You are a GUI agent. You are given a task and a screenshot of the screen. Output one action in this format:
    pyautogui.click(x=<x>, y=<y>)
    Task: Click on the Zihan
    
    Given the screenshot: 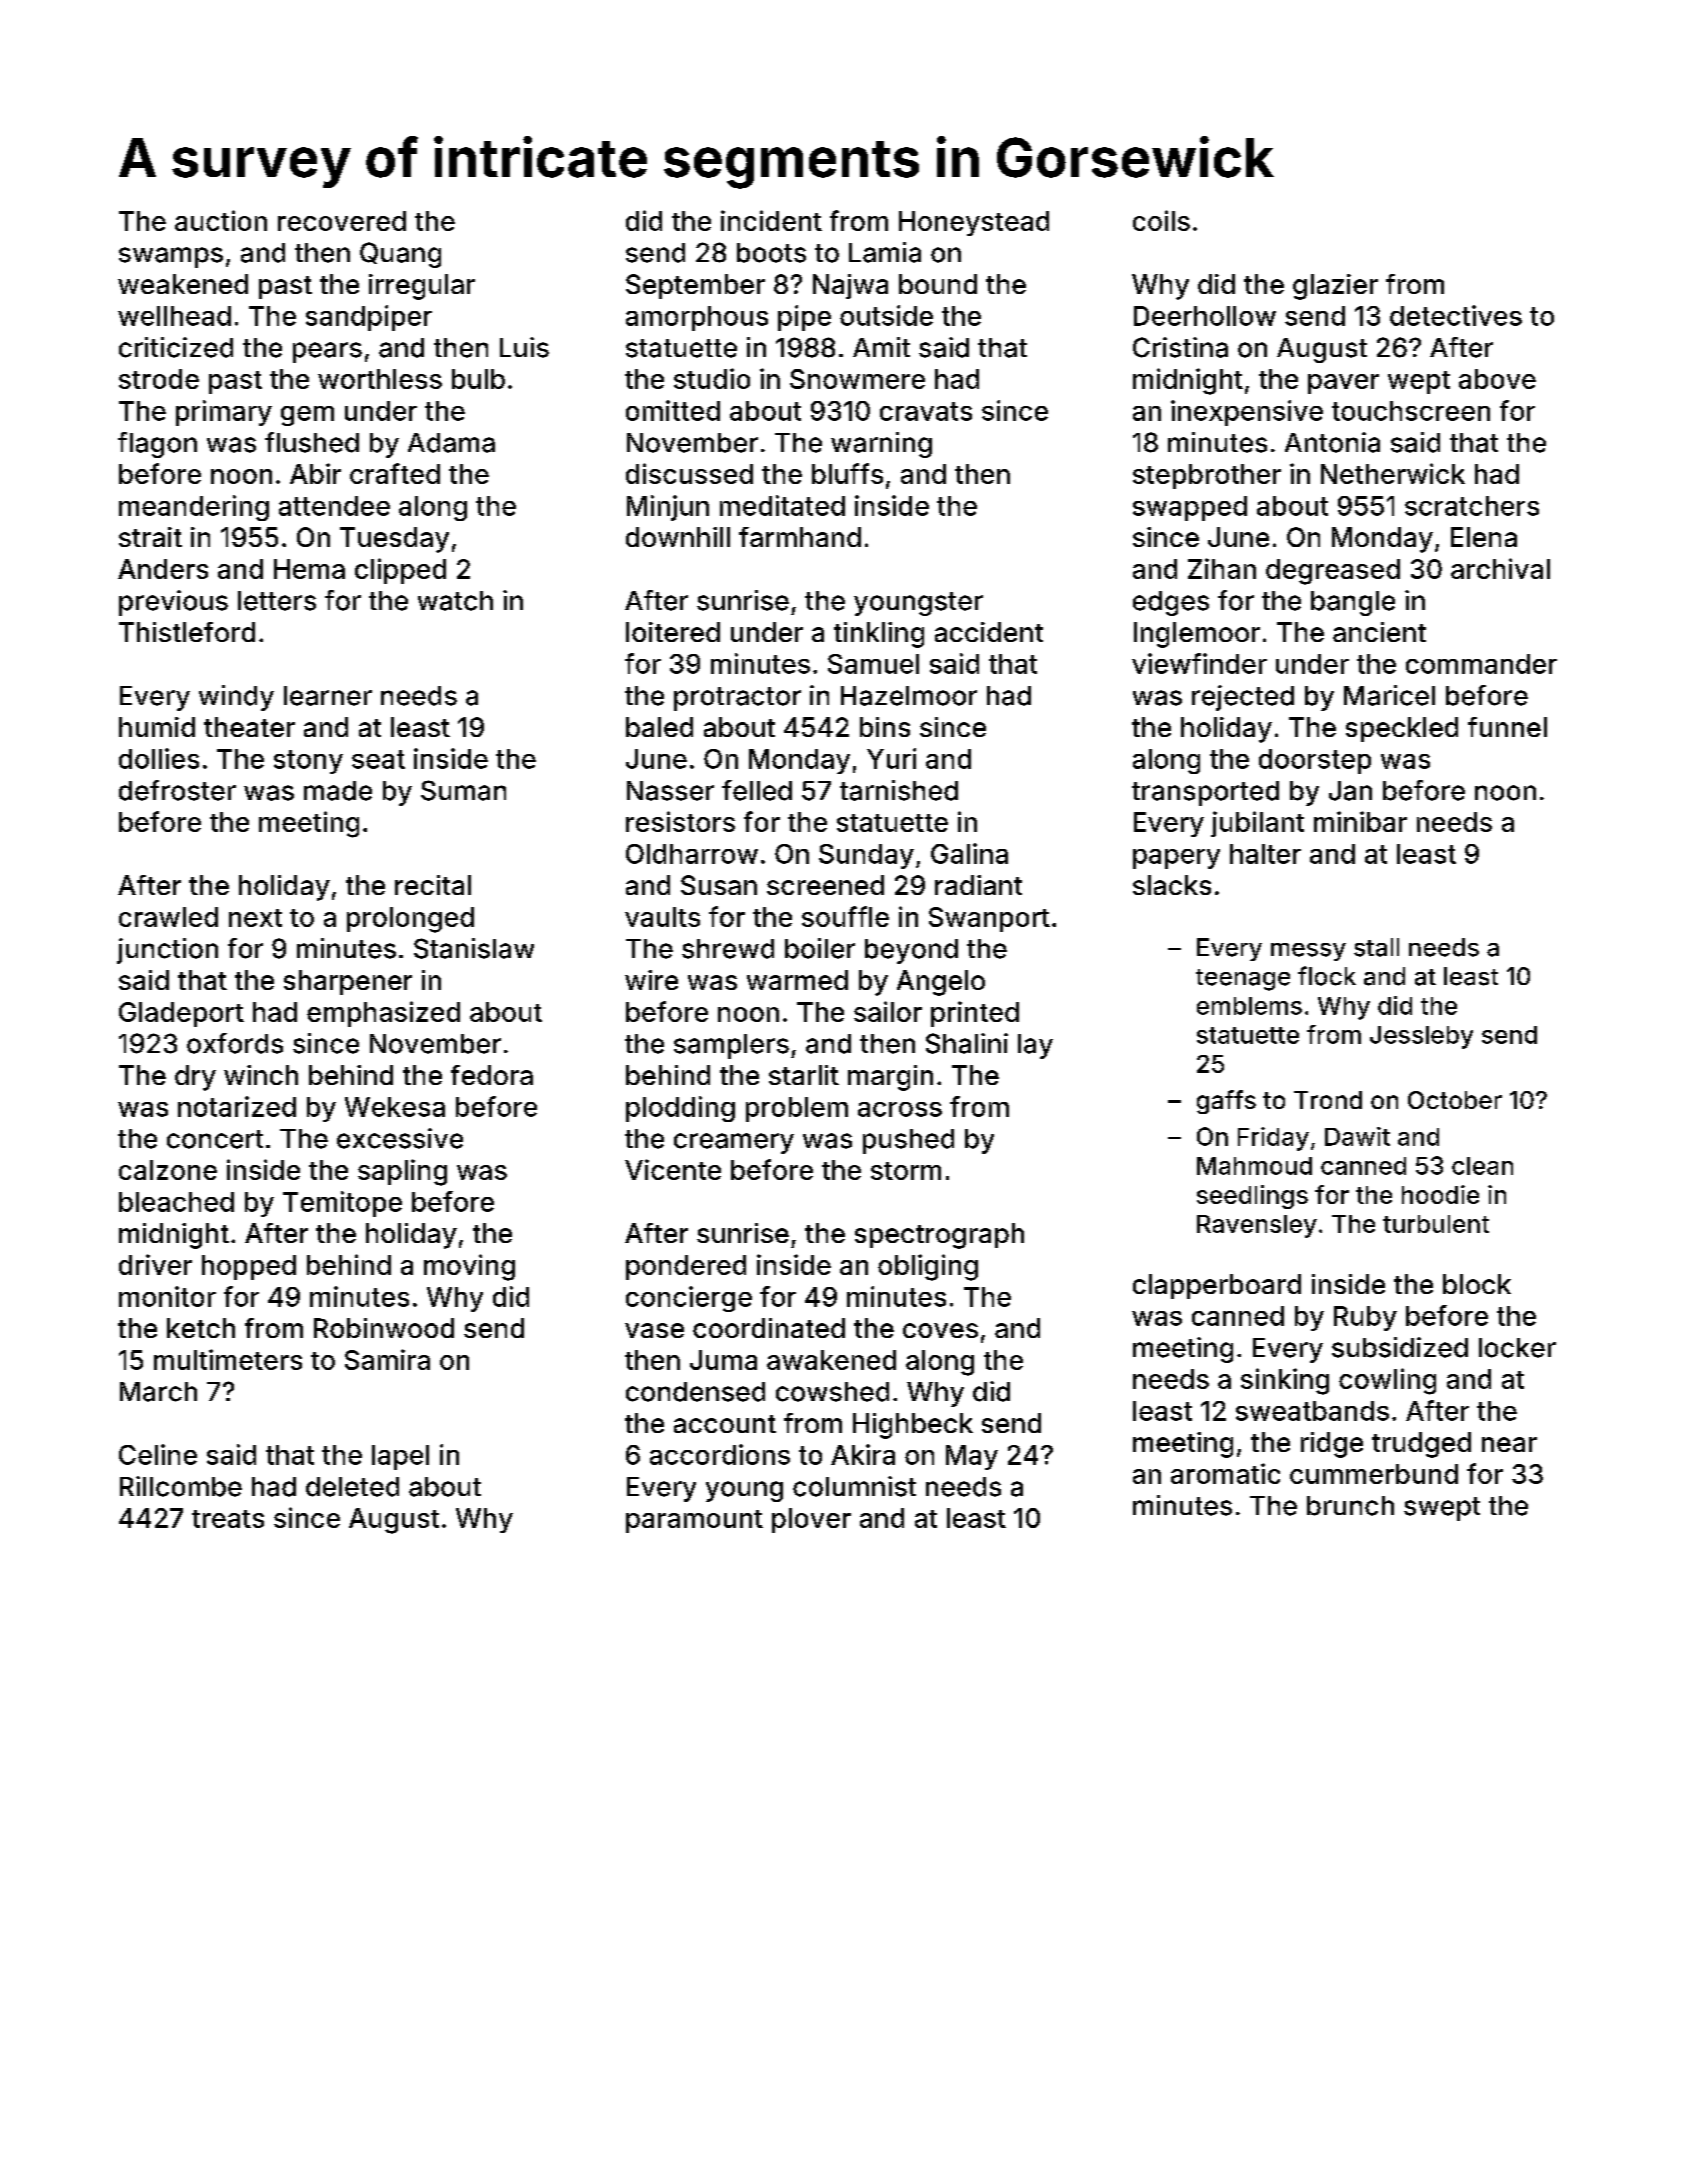 What is the action you would take?
    pyautogui.click(x=1222, y=568)
